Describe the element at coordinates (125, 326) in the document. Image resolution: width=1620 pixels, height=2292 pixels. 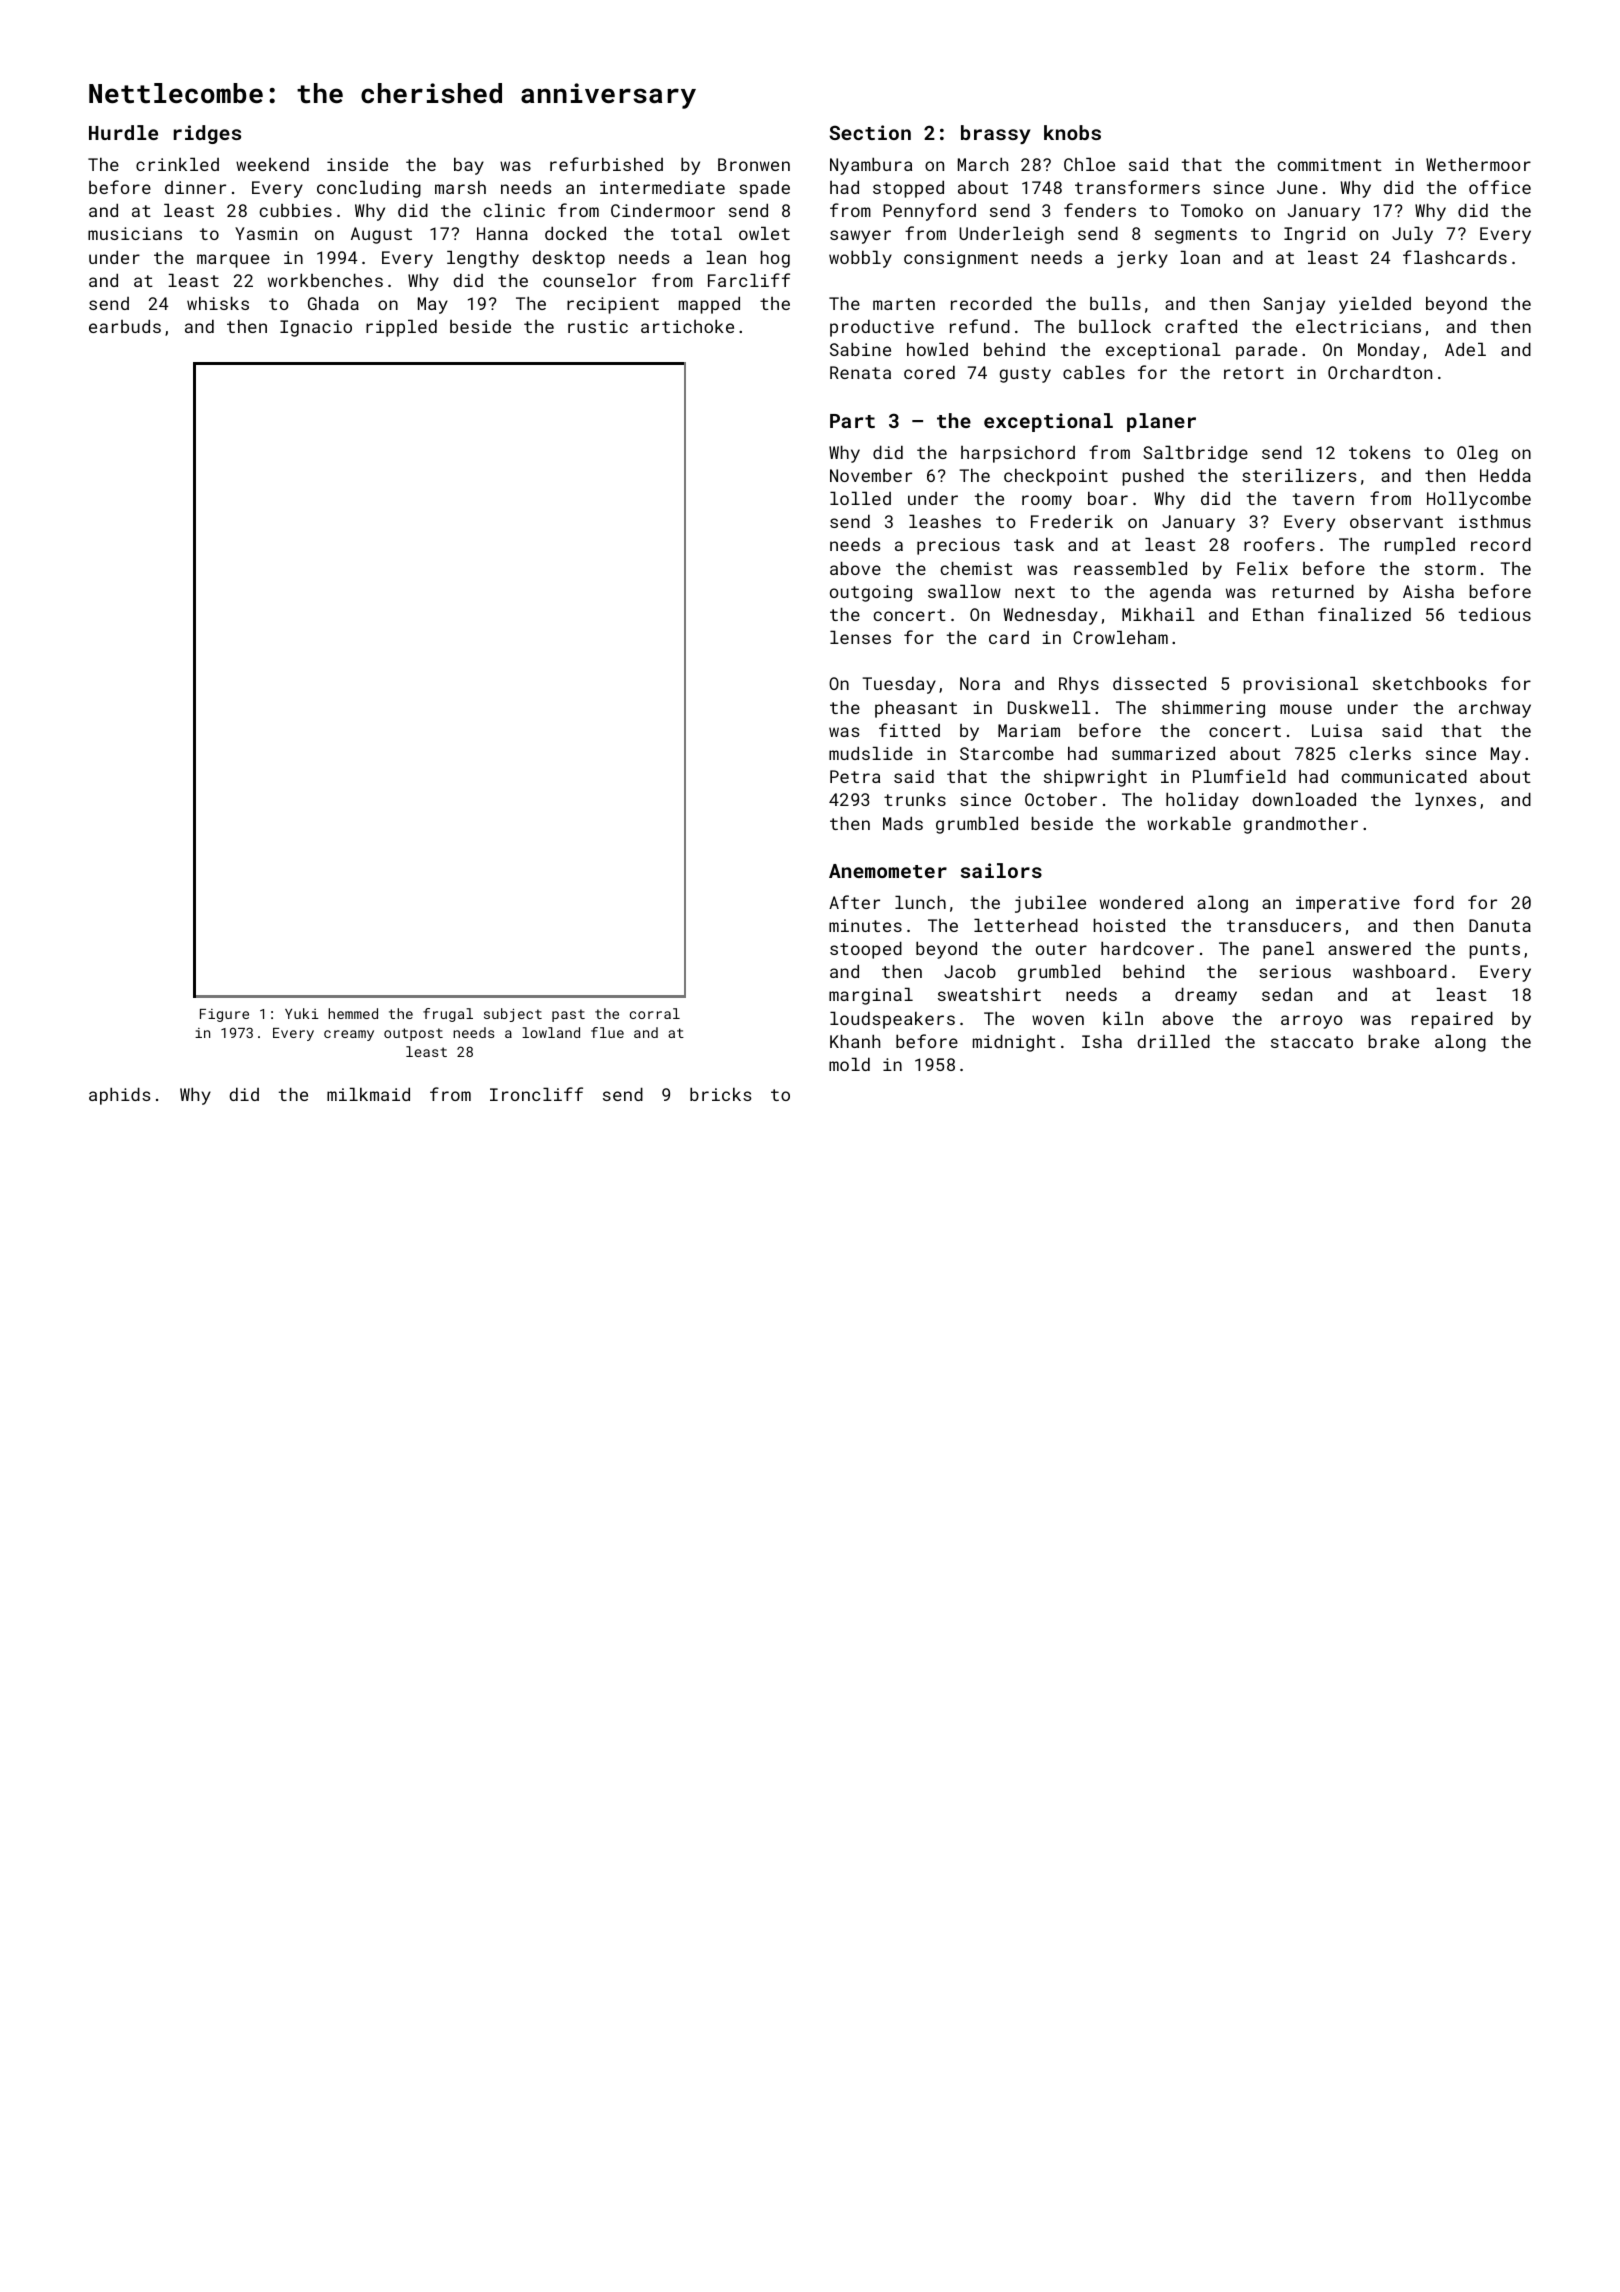
I see `earbuds` at that location.
